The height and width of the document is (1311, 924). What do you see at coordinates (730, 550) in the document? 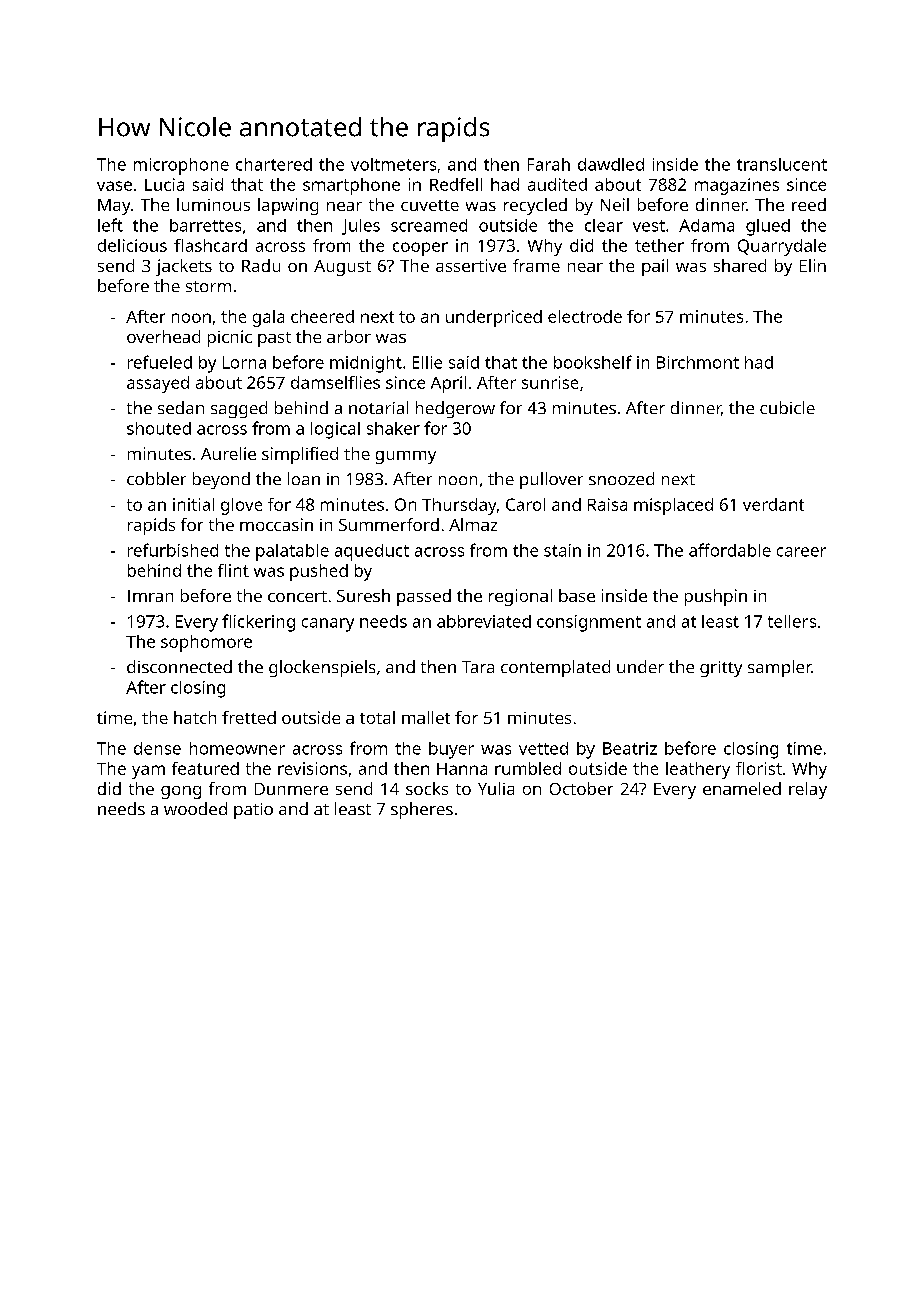
I see `affordable` at bounding box center [730, 550].
